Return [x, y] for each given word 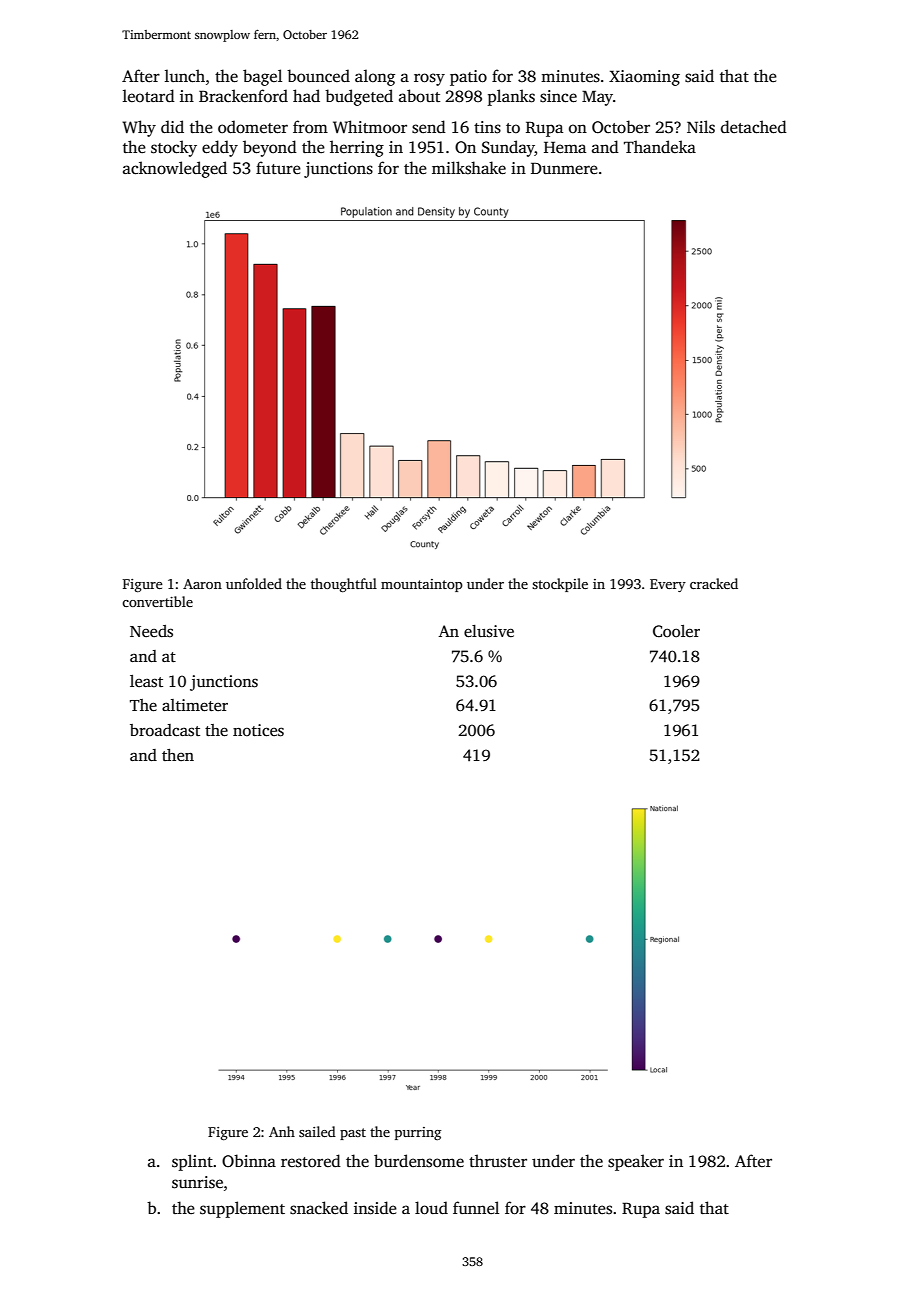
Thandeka [660, 146]
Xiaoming [644, 78]
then [178, 755]
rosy [429, 79]
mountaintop [422, 585]
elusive [489, 631]
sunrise [197, 1182]
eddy [220, 148]
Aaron [202, 584]
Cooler [676, 631]
